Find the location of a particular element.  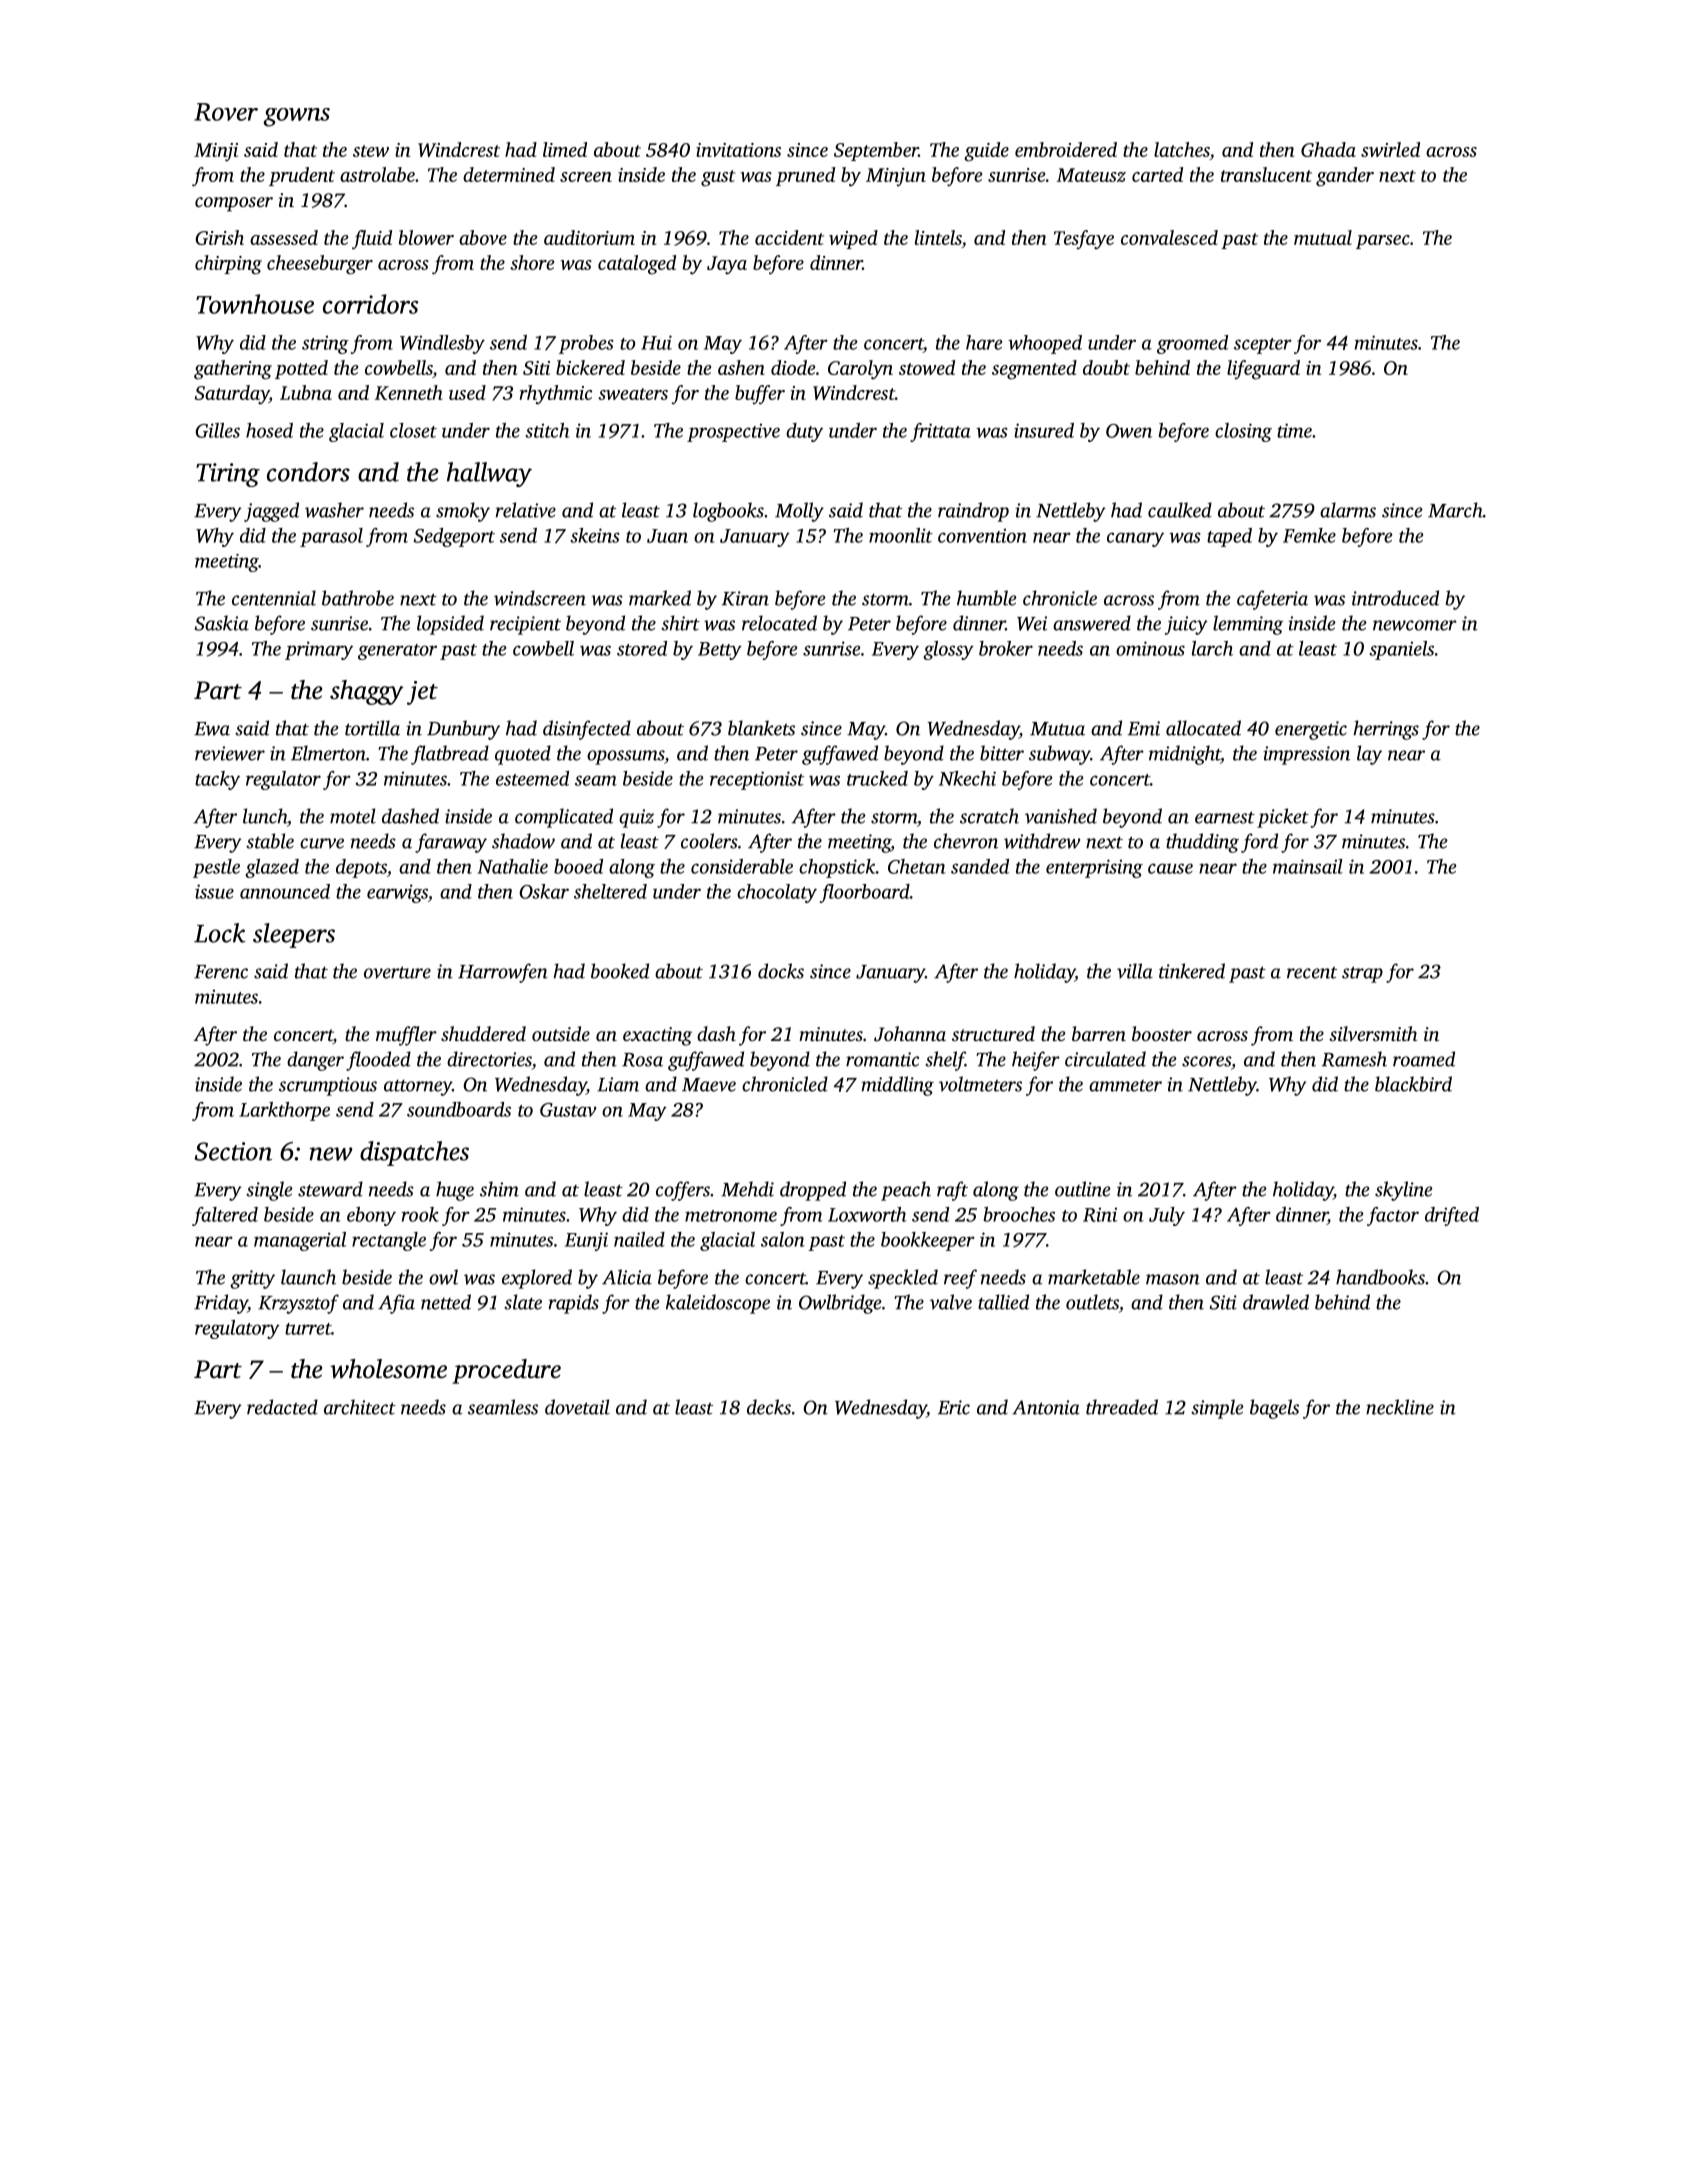

closet is located at coordinates (413, 430).
